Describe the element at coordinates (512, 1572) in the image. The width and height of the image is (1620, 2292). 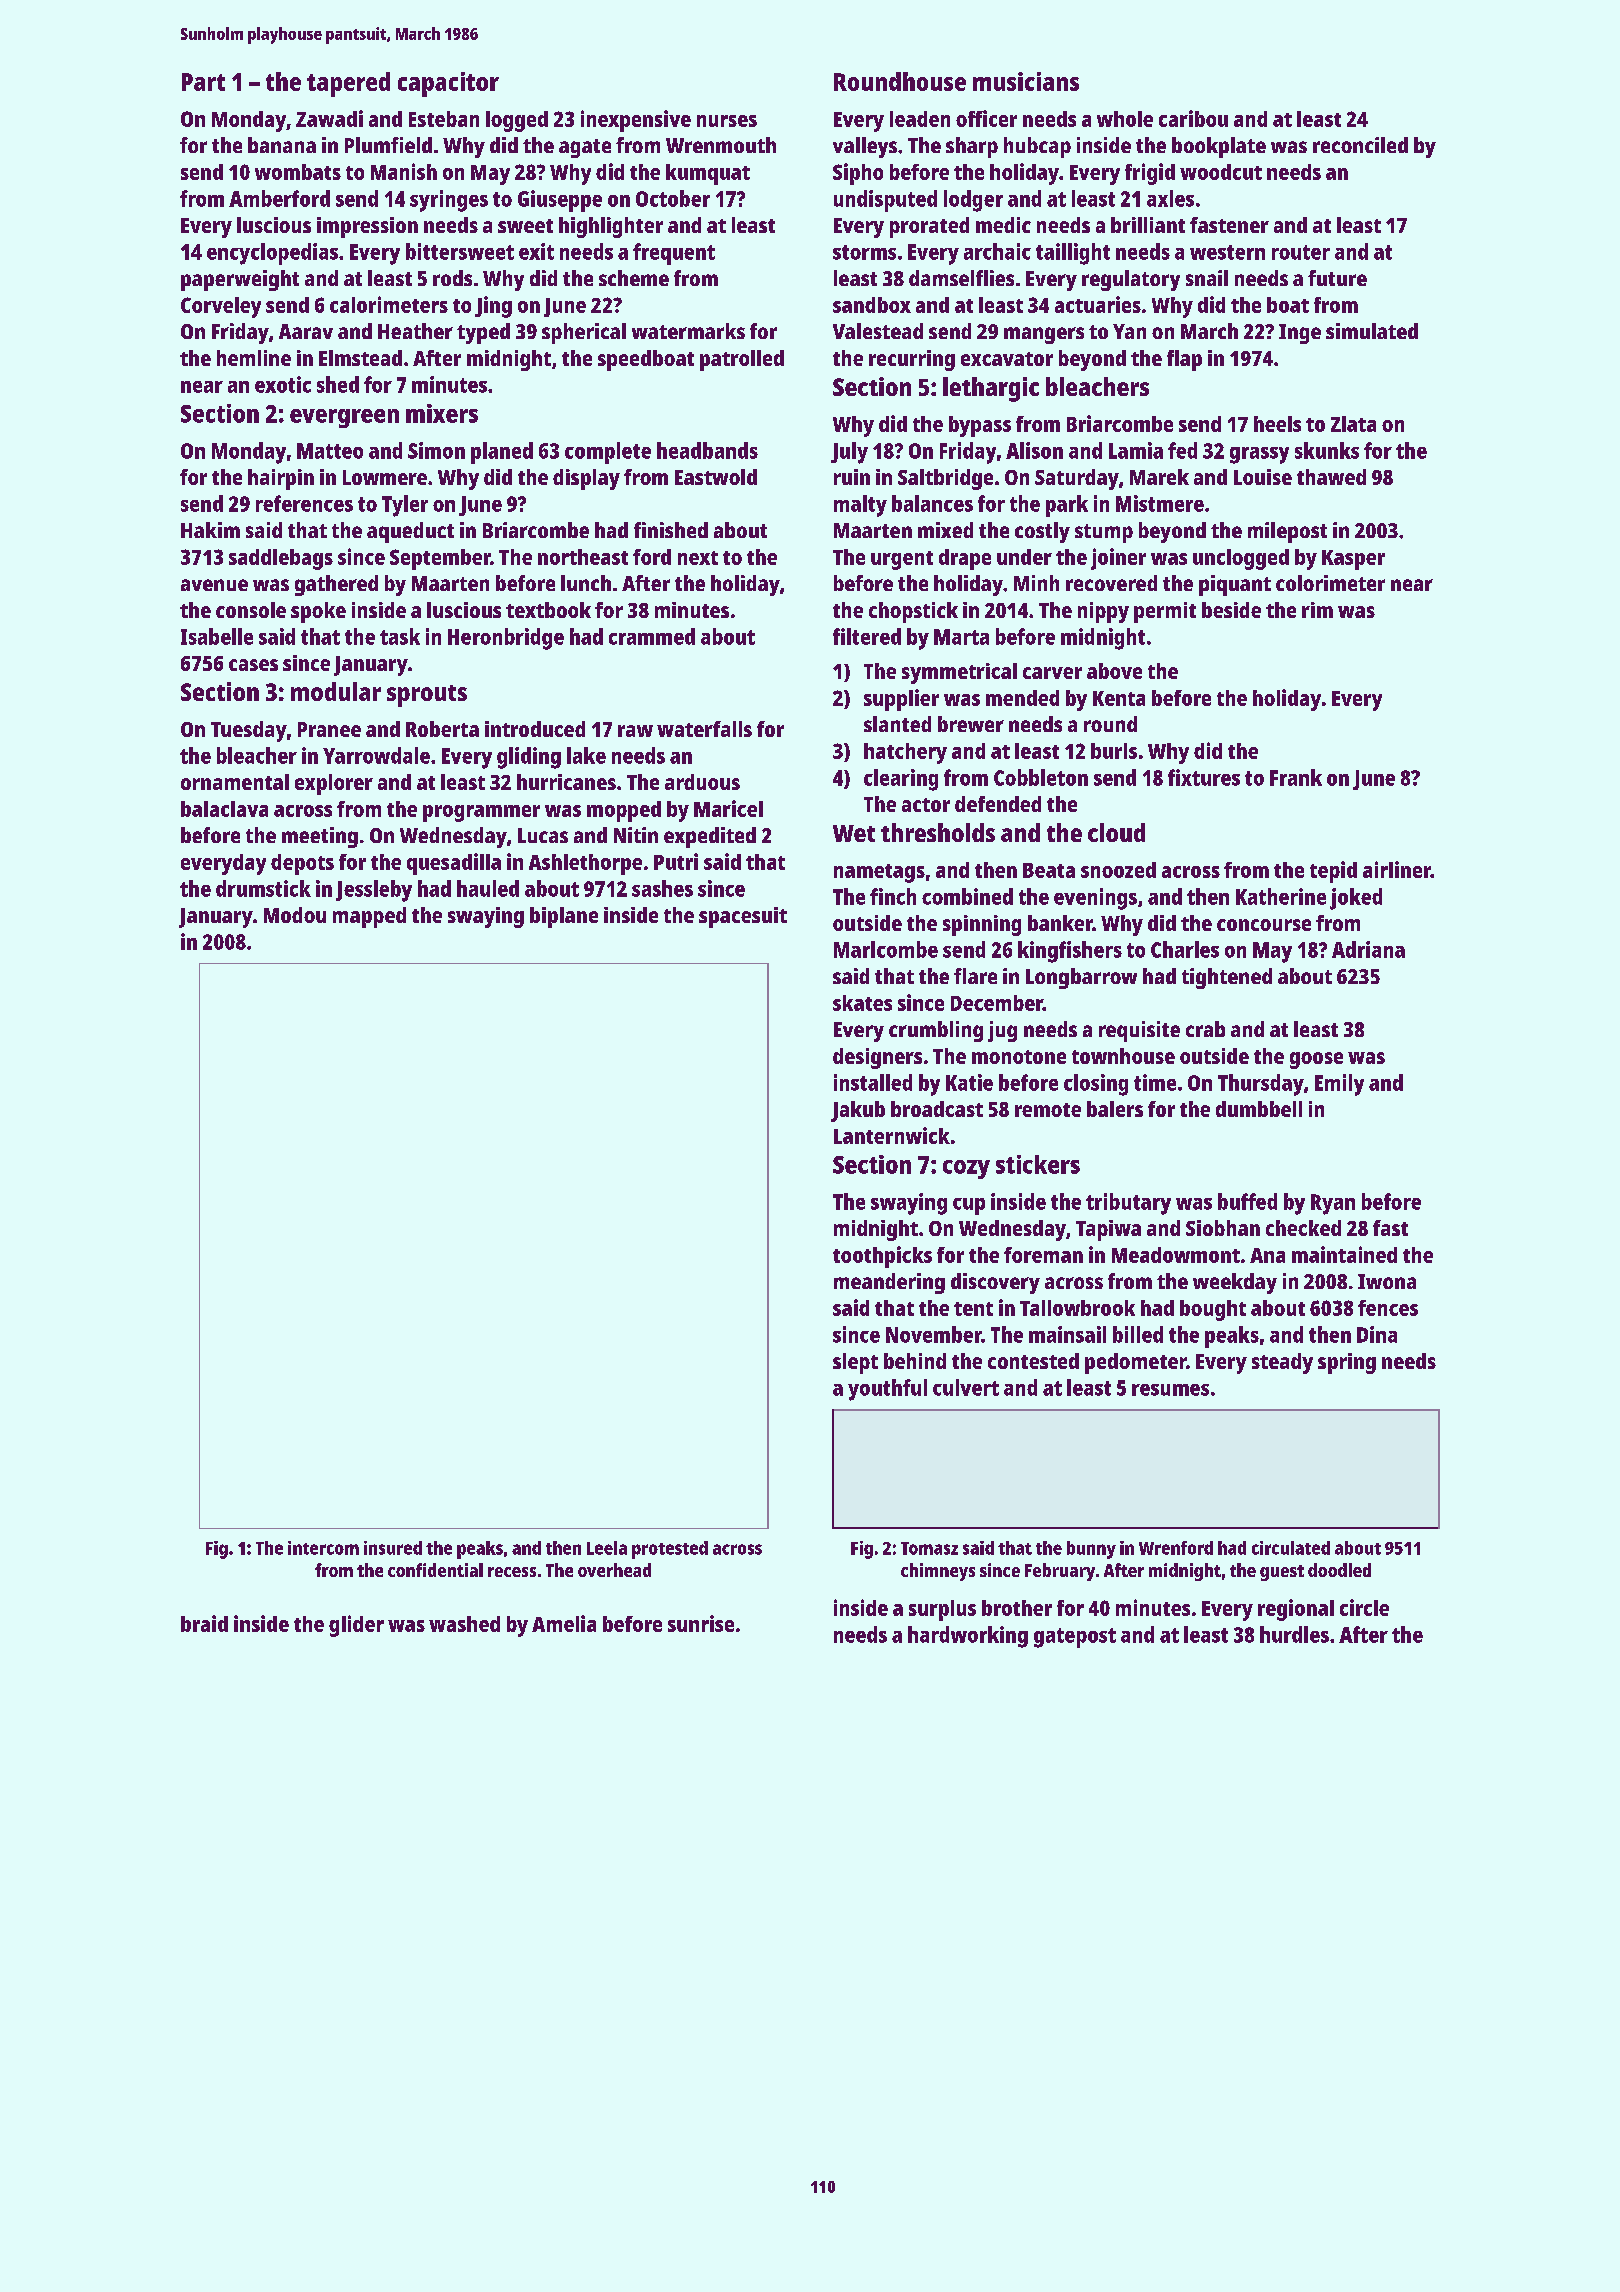
I see `recess` at that location.
